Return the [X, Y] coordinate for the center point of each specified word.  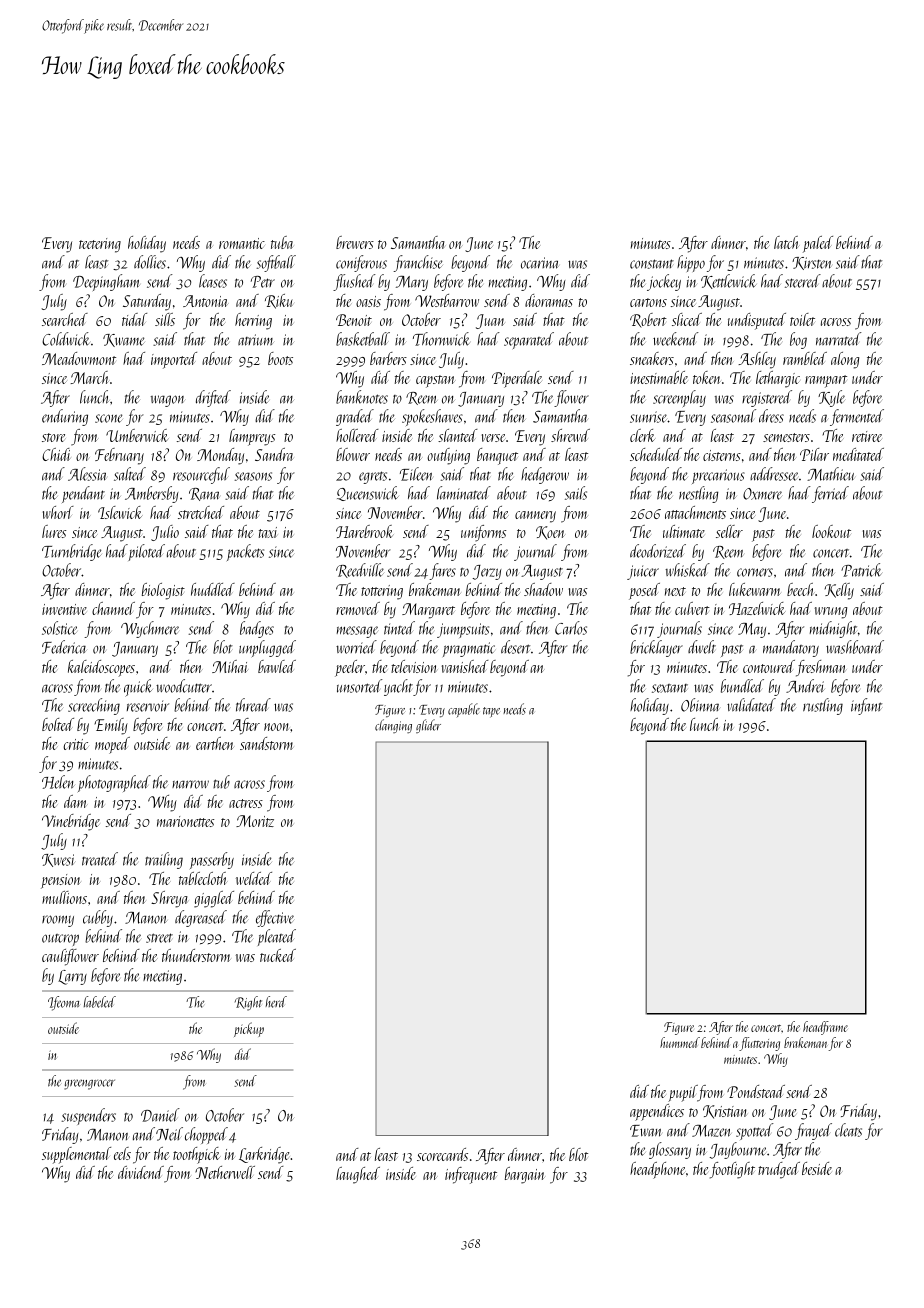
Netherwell [225, 1172]
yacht [398, 687]
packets [245, 552]
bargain [525, 1175]
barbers [388, 358]
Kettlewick [729, 281]
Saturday [147, 302]
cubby [98, 918]
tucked [278, 955]
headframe [825, 1028]
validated [751, 705]
